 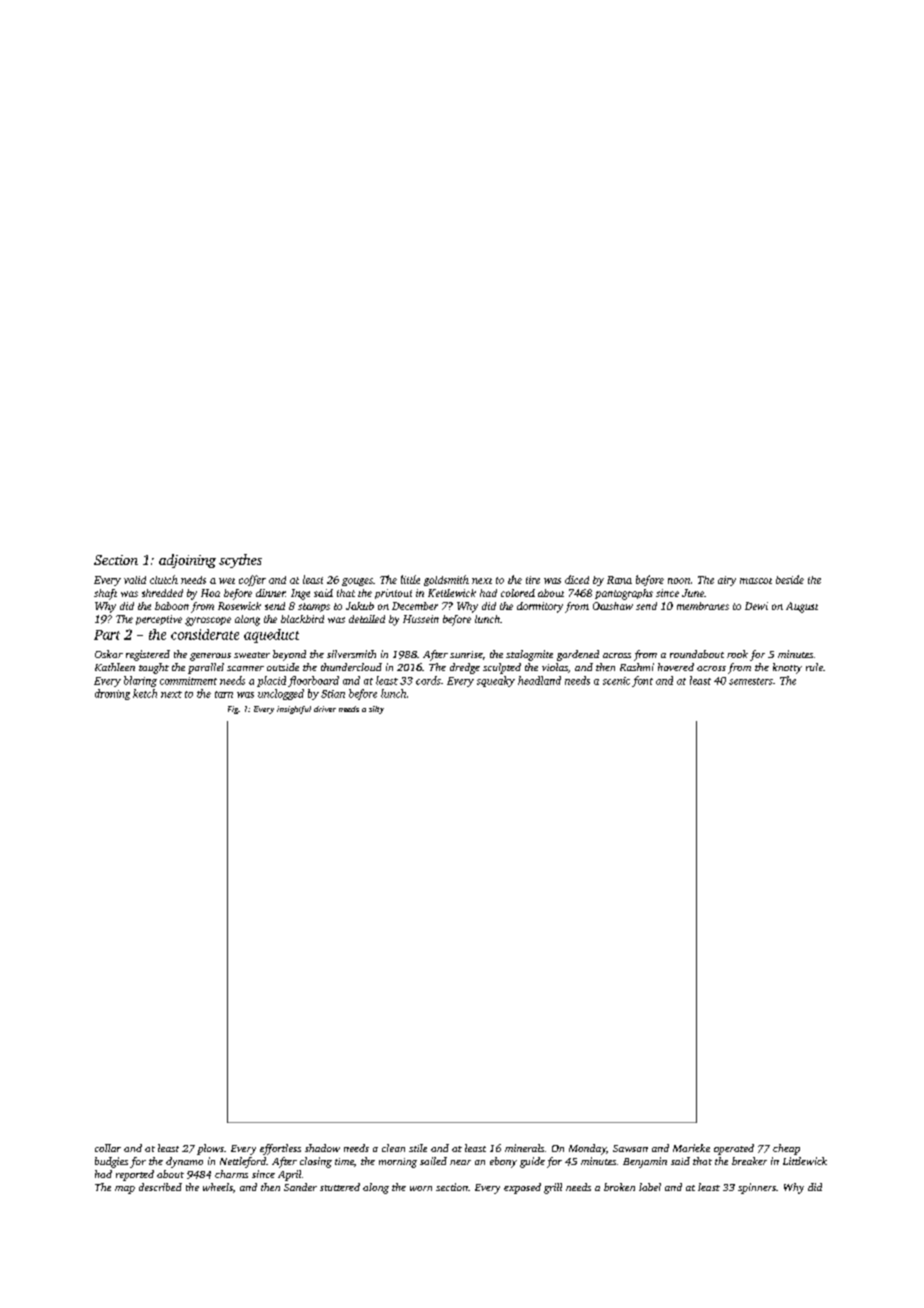 What do you see at coordinates (233, 710) in the screenshot?
I see `Fig` at bounding box center [233, 710].
